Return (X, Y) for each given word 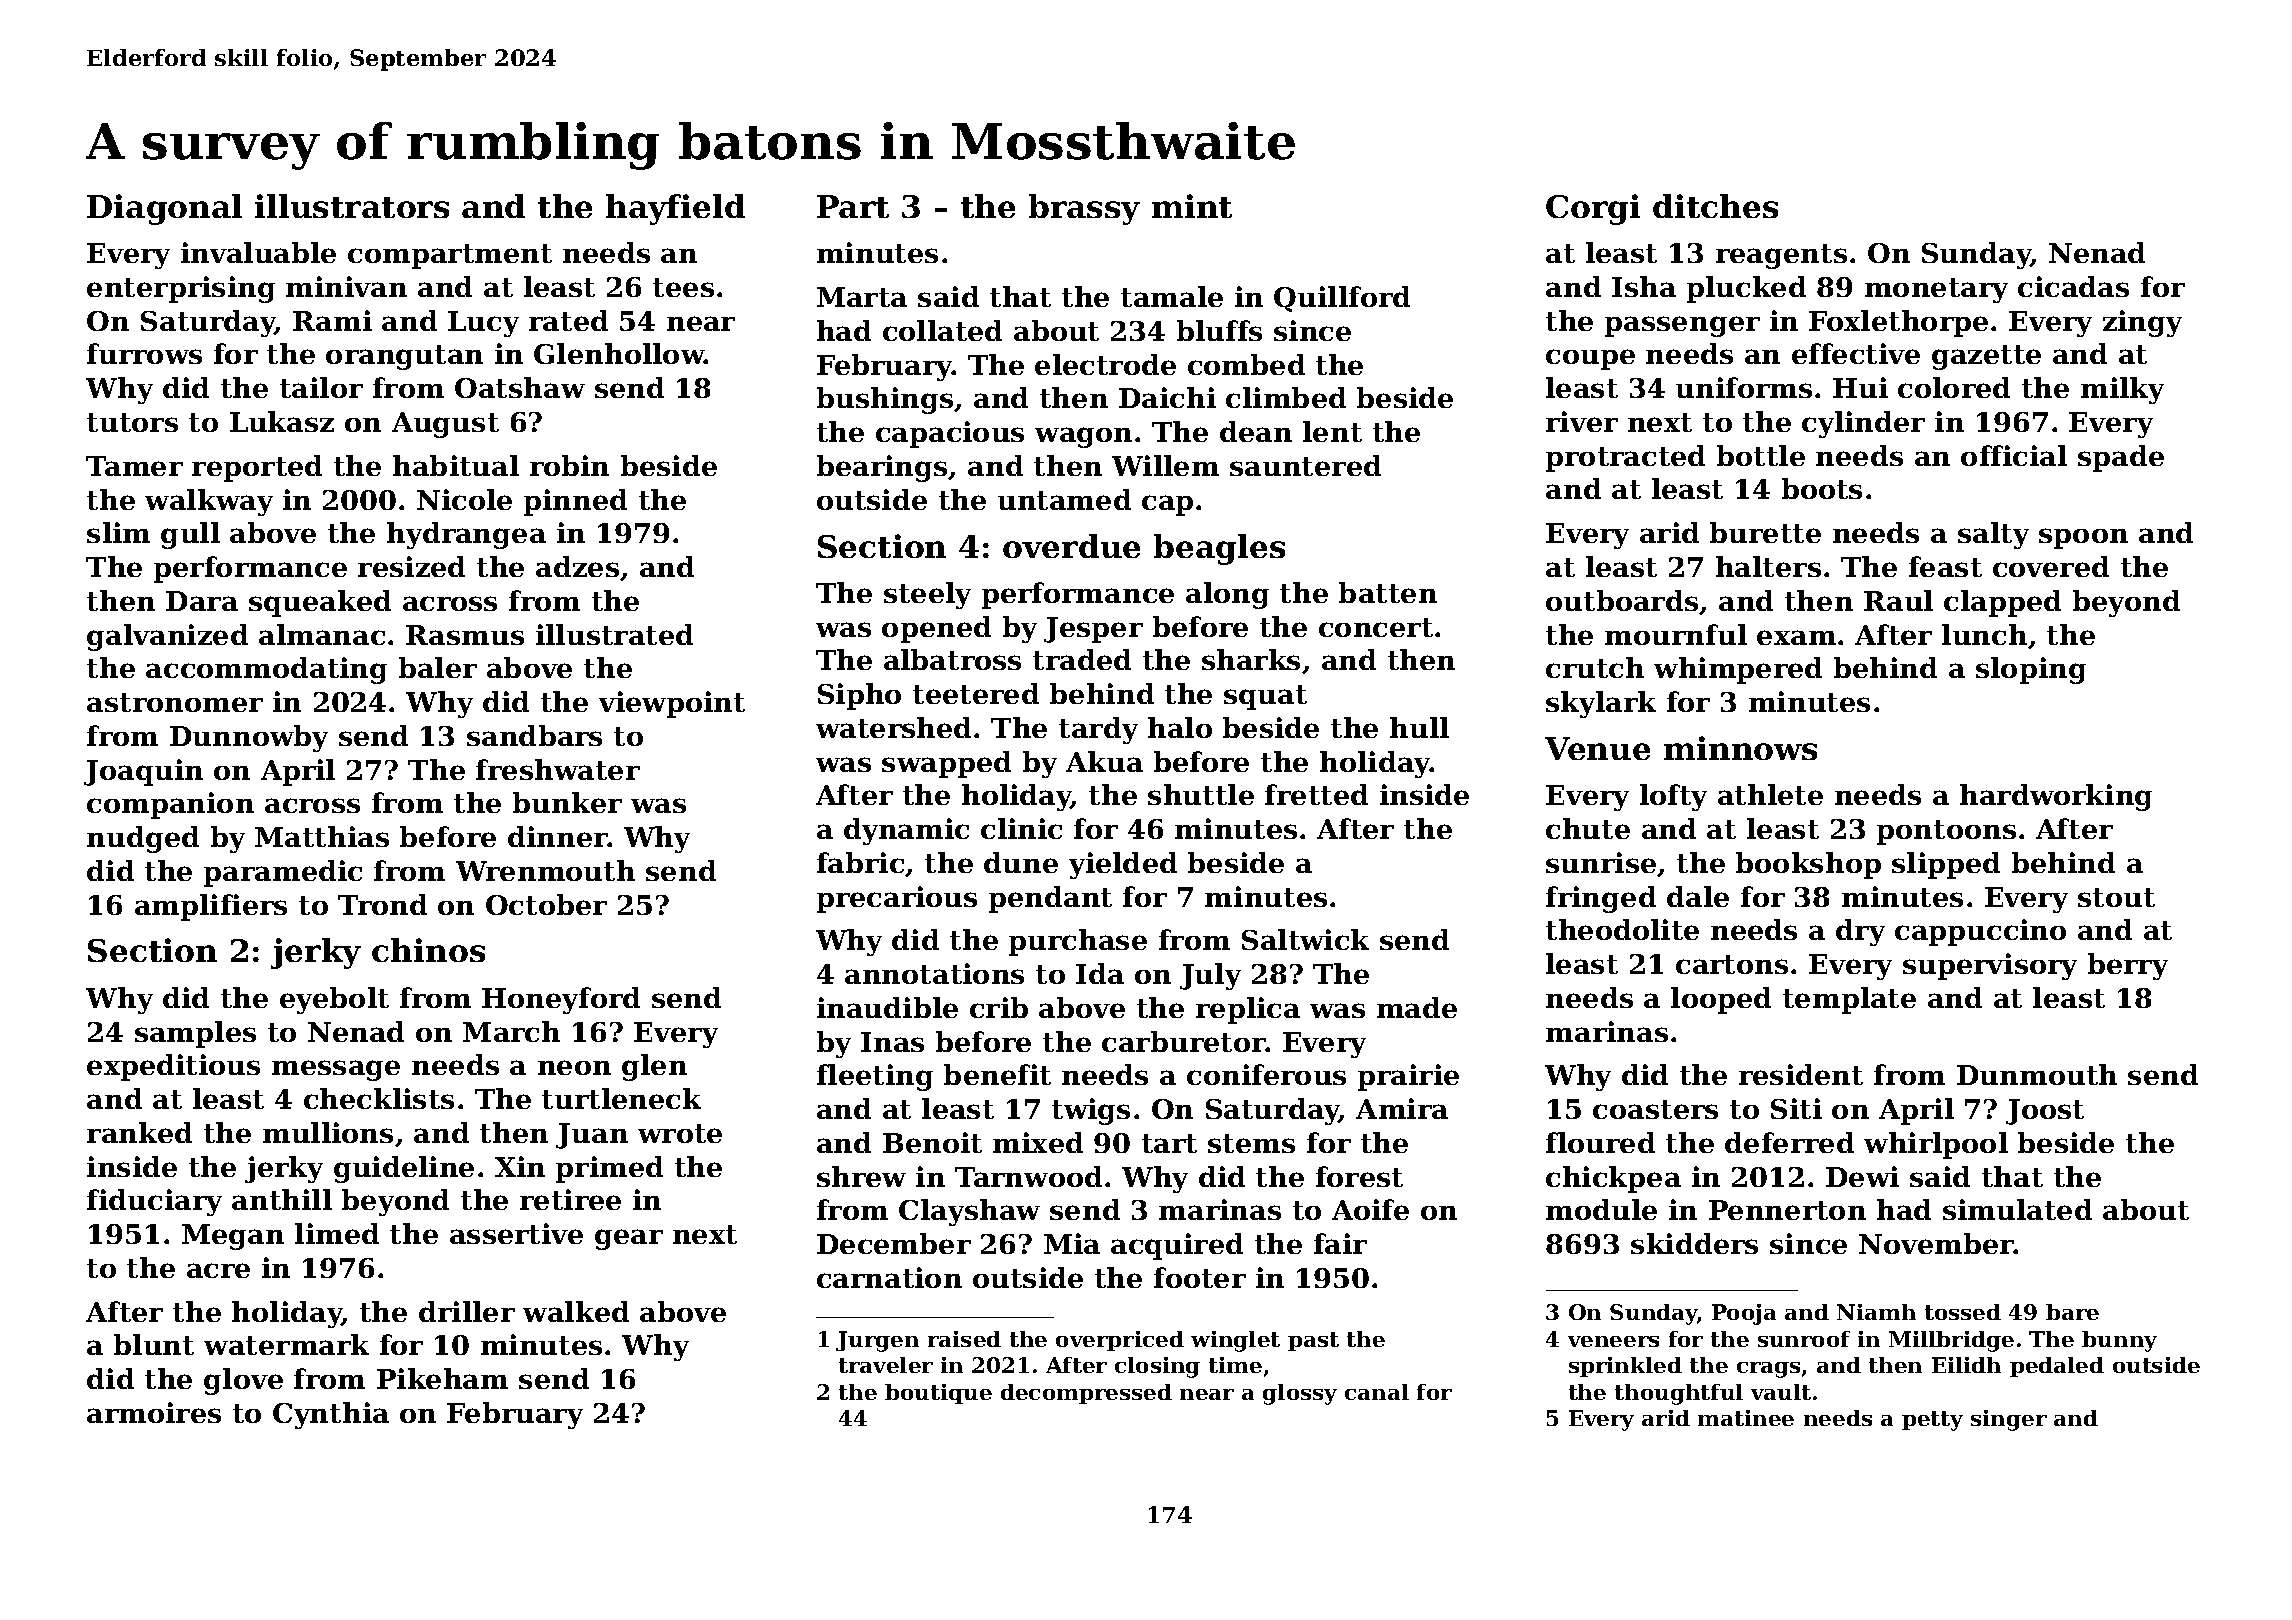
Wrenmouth (545, 870)
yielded (1123, 865)
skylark (1601, 704)
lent (1332, 431)
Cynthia (331, 1415)
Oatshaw (520, 387)
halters (1768, 566)
